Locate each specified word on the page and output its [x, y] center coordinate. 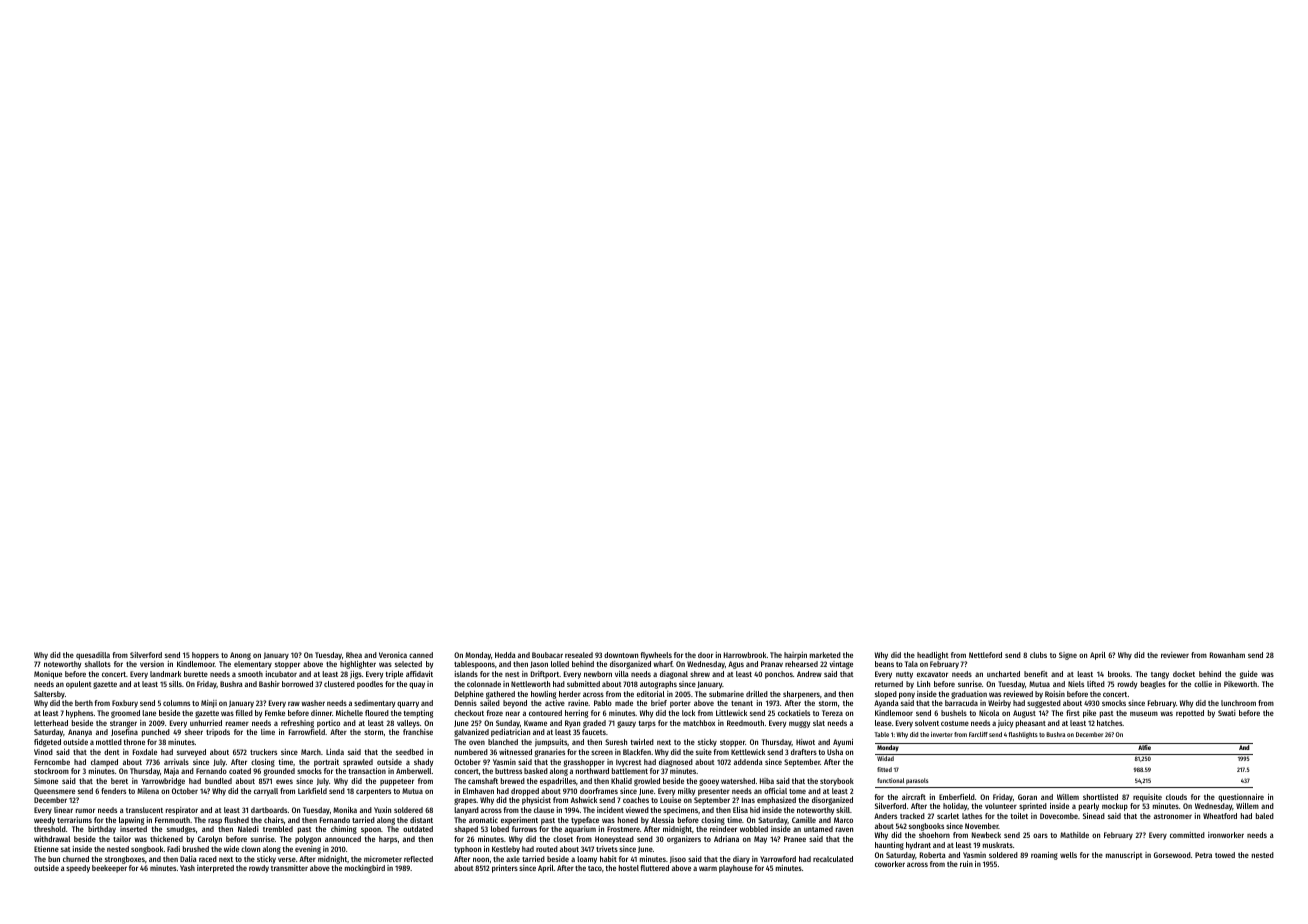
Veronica [393, 655]
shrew [700, 674]
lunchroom [1238, 703]
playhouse [736, 869]
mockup [1115, 807]
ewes [284, 781]
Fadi [173, 849]
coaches [636, 800]
